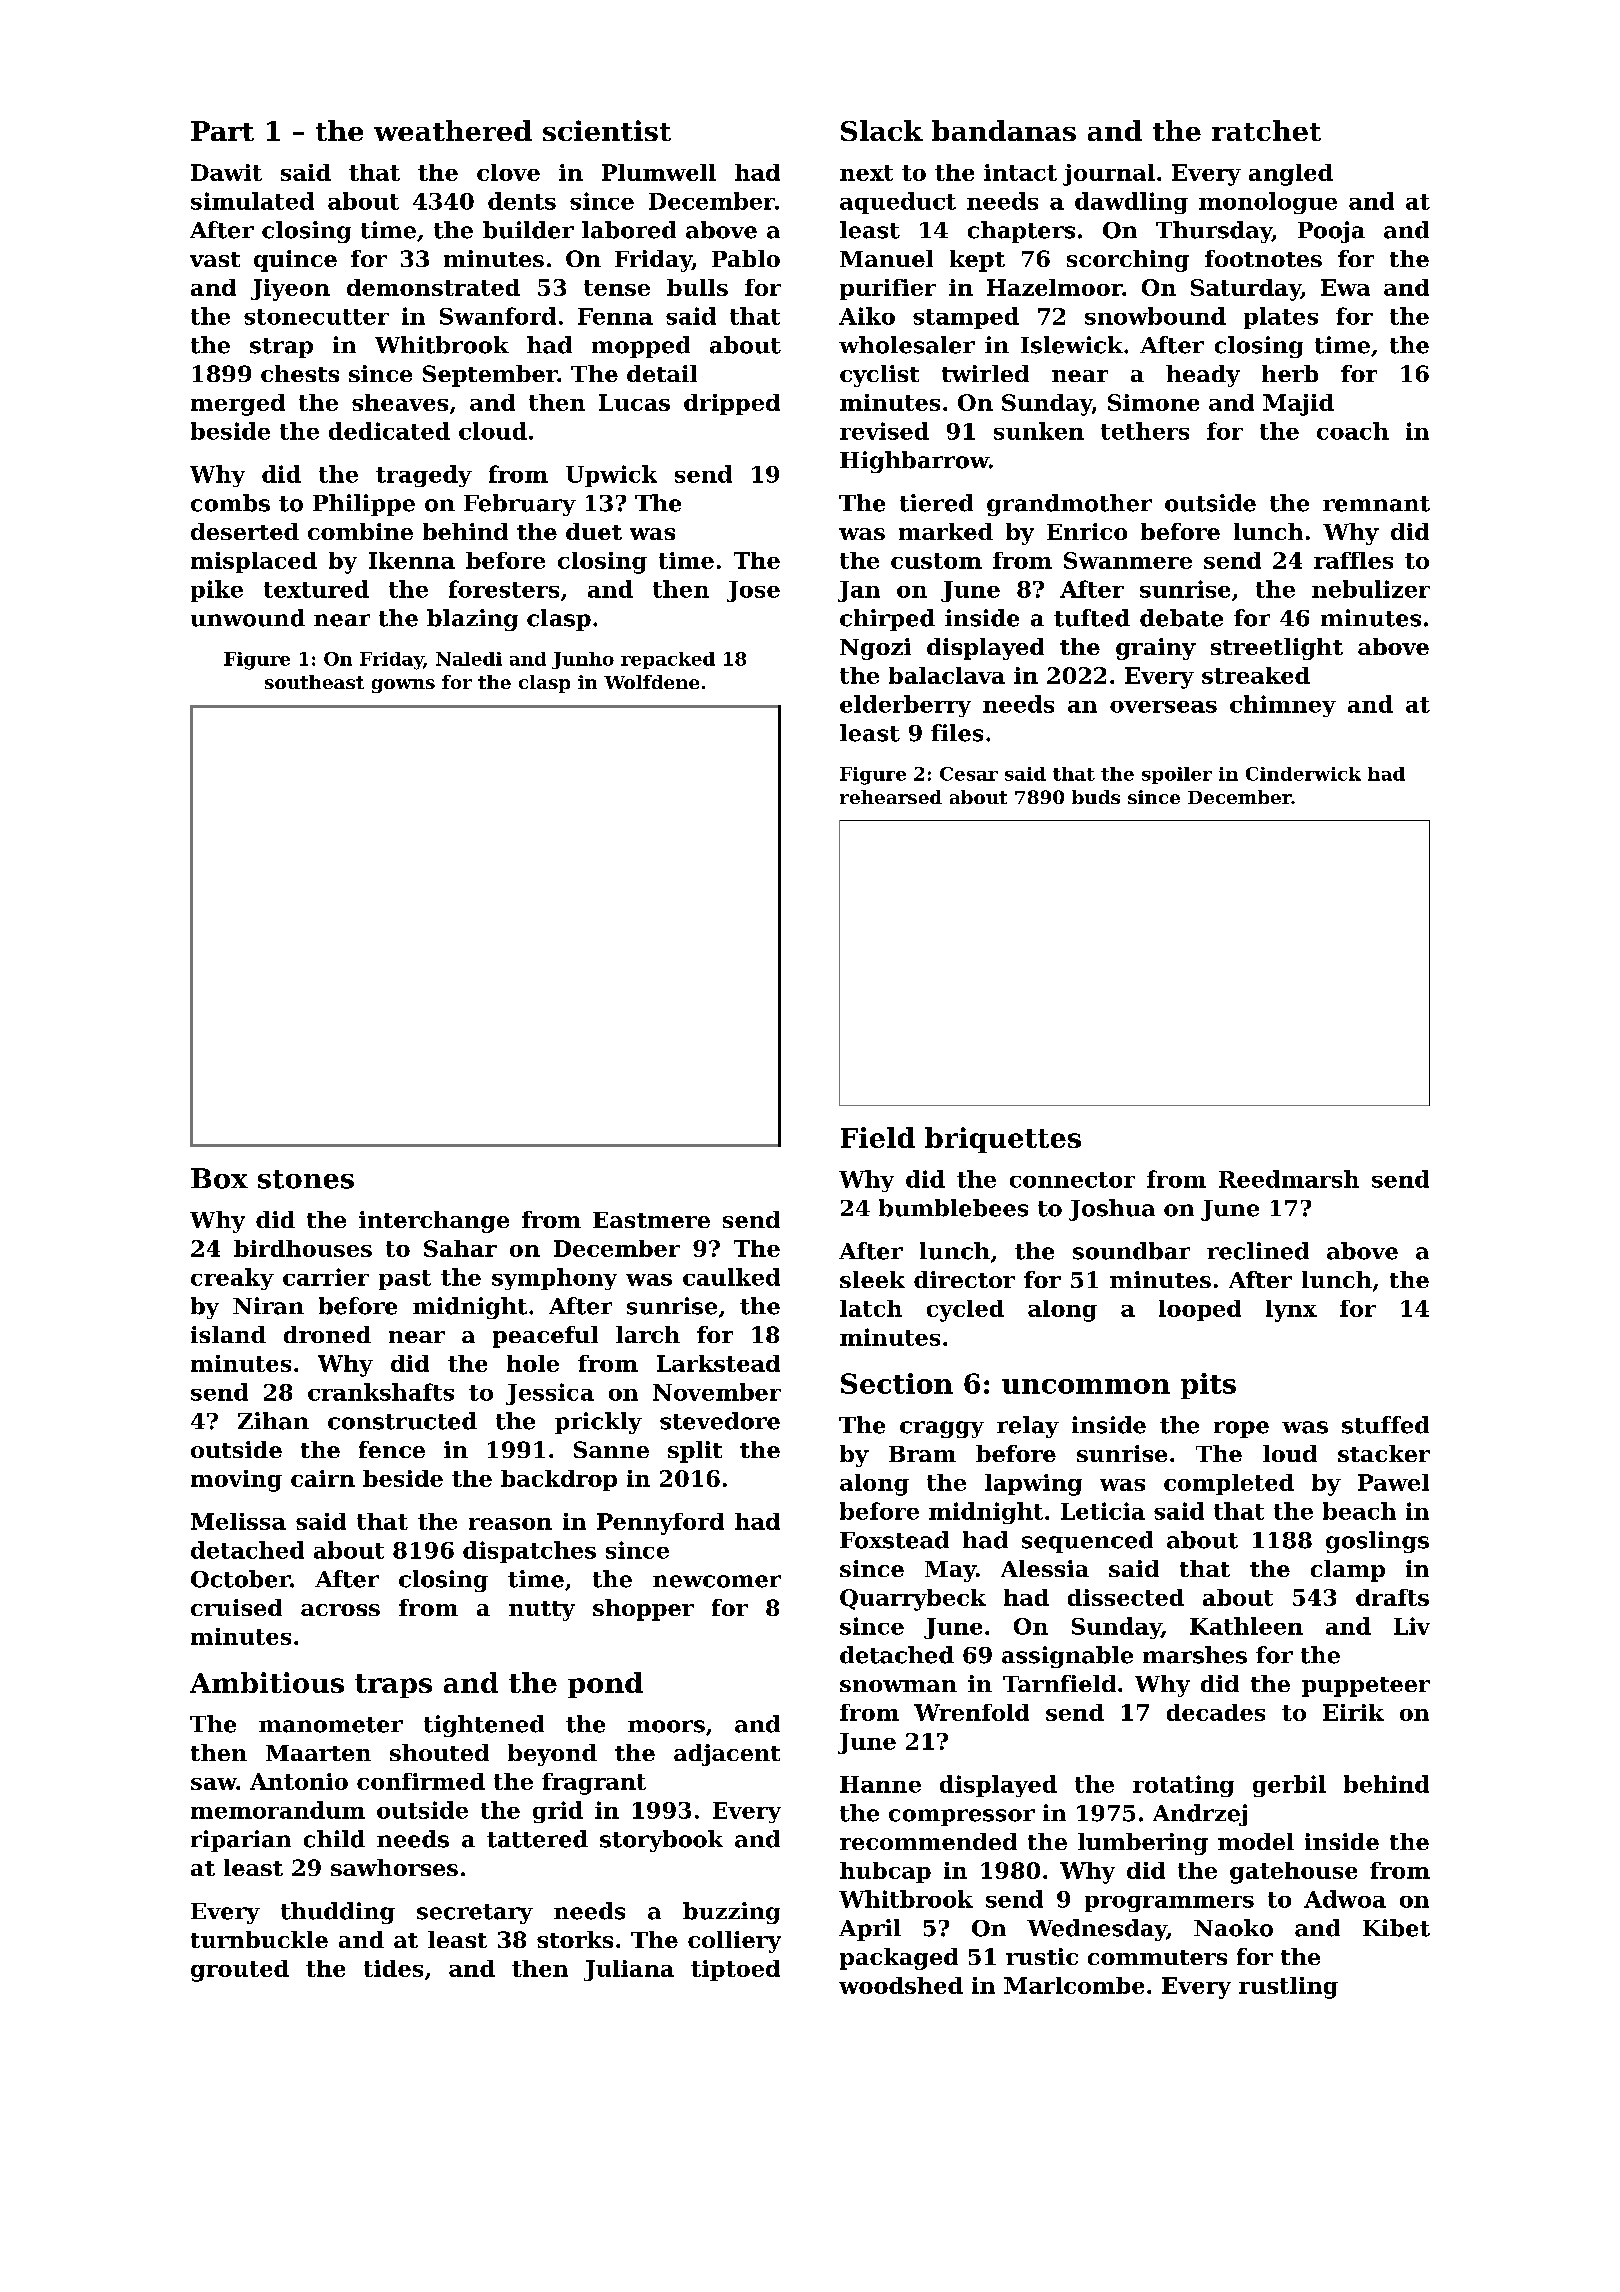  What do you see at coordinates (1177, 775) in the page?
I see `spoiler` at bounding box center [1177, 775].
